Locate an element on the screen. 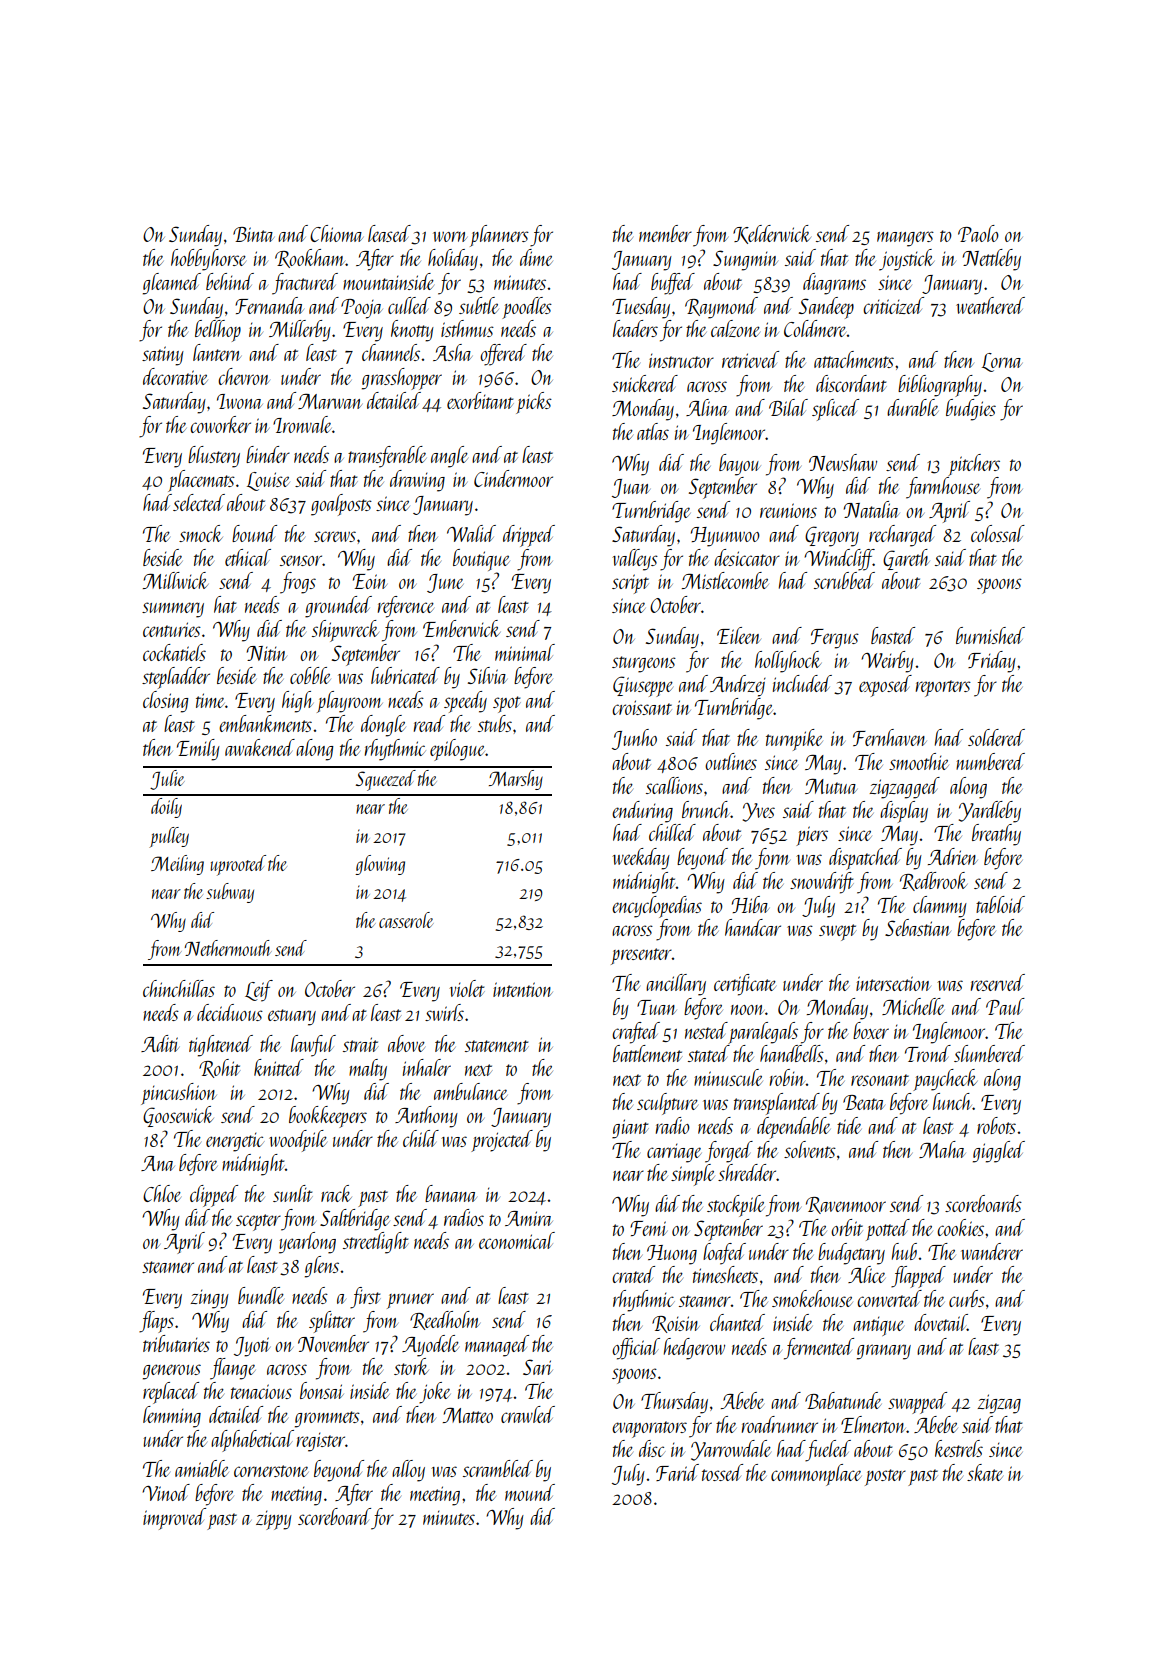 The height and width of the screenshot is (1654, 1165). skate is located at coordinates (985, 1472).
